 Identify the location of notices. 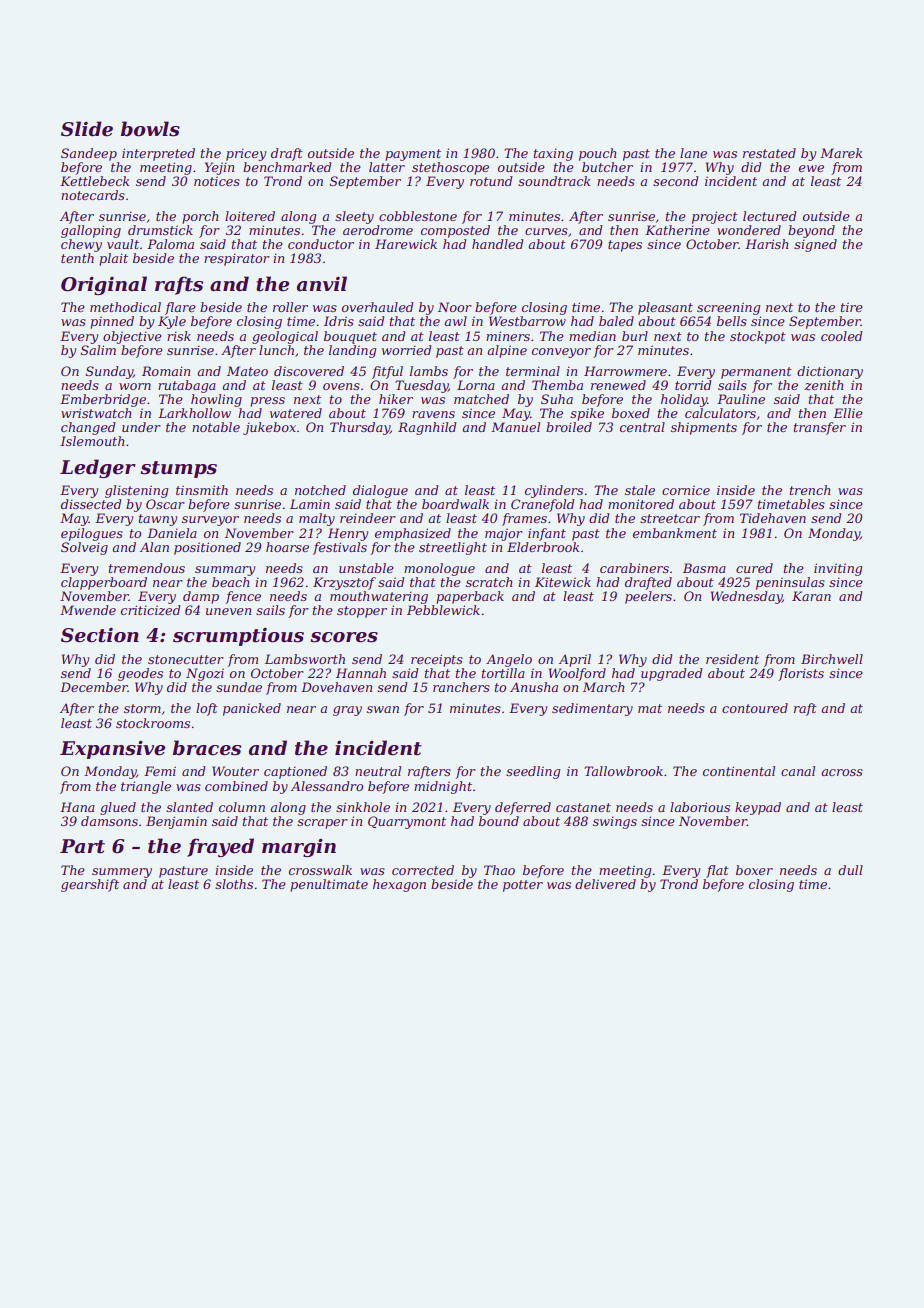
(217, 181).
